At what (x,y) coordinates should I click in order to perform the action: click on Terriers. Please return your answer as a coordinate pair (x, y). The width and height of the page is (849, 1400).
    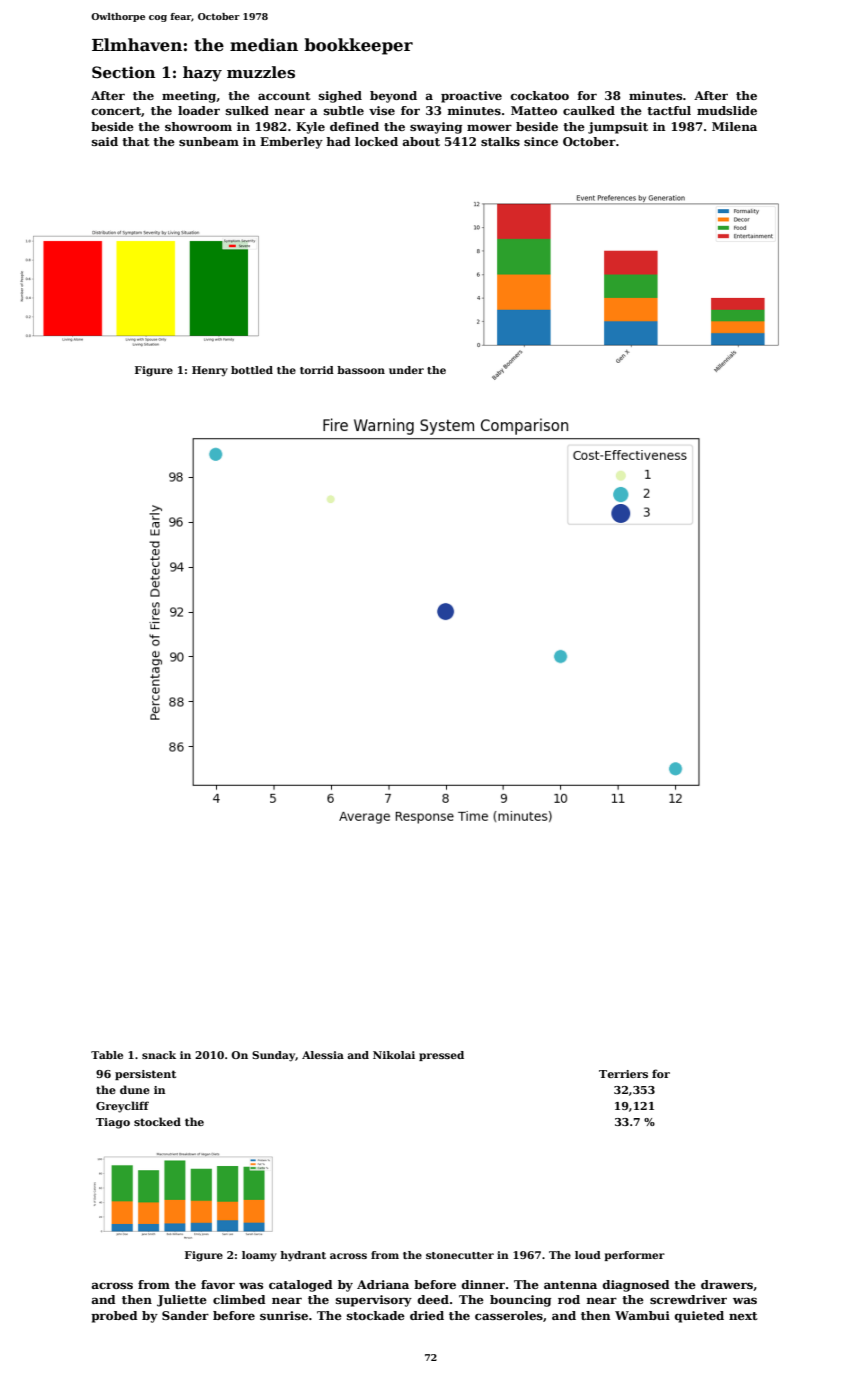
    Looking at the image, I should click on (623, 1074).
